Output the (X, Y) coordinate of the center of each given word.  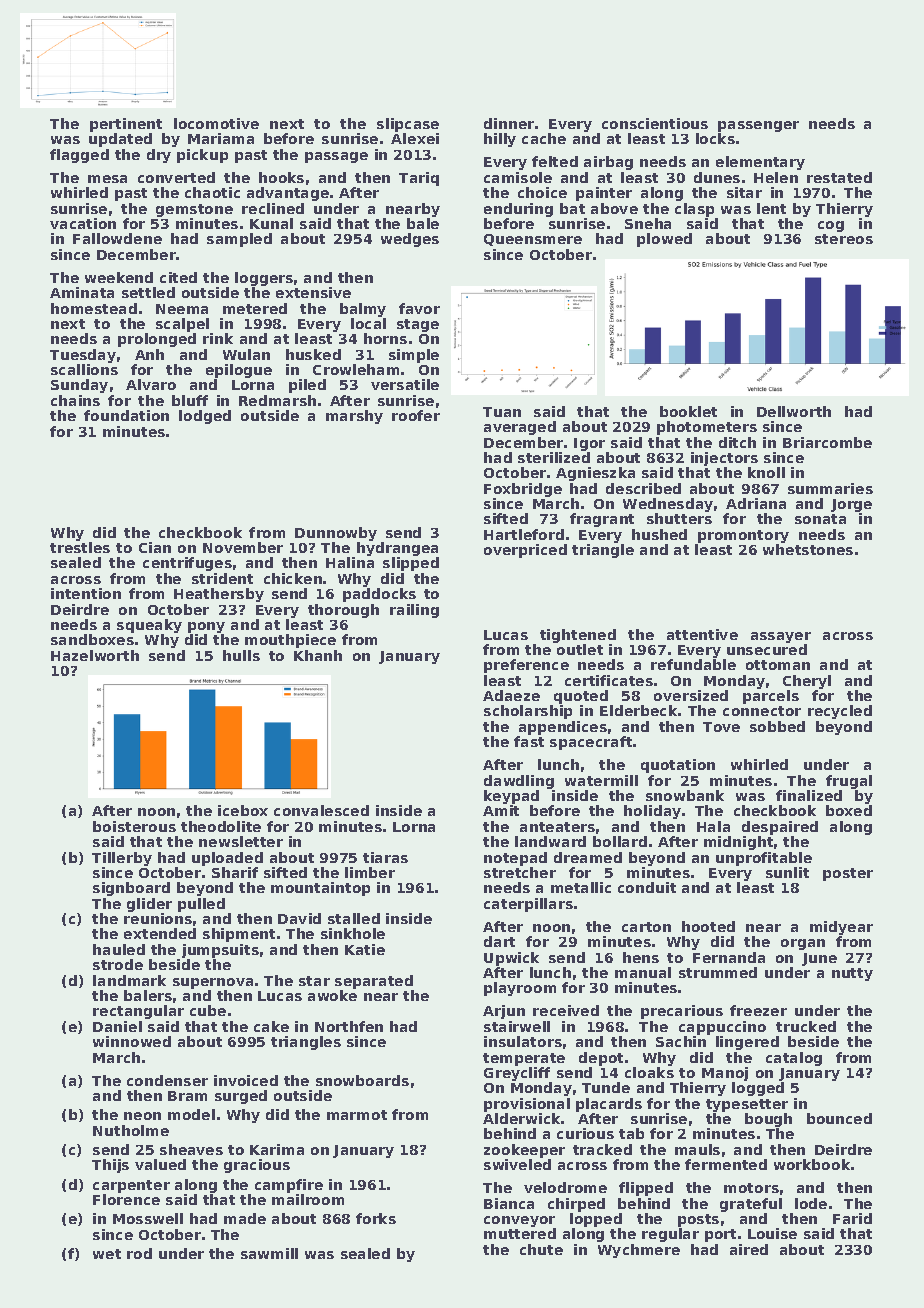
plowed (664, 240)
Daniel (117, 1026)
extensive (313, 292)
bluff (190, 400)
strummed (718, 972)
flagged (79, 156)
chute (541, 1249)
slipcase (408, 125)
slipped (411, 564)
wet (107, 1254)
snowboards (362, 1080)
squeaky (149, 626)
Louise (772, 1233)
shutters (679, 518)
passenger (758, 126)
